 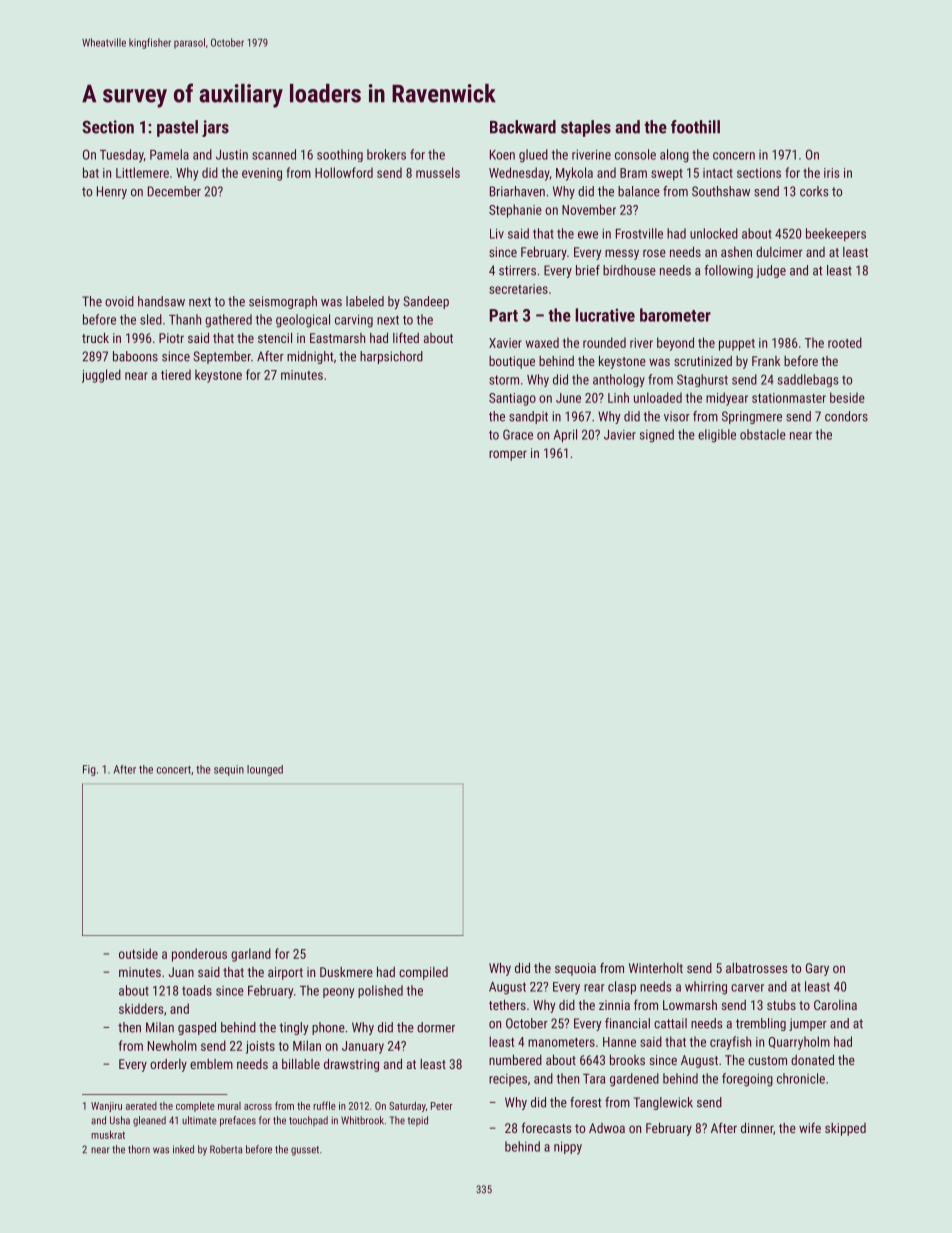 I want to click on wife, so click(x=810, y=1127).
